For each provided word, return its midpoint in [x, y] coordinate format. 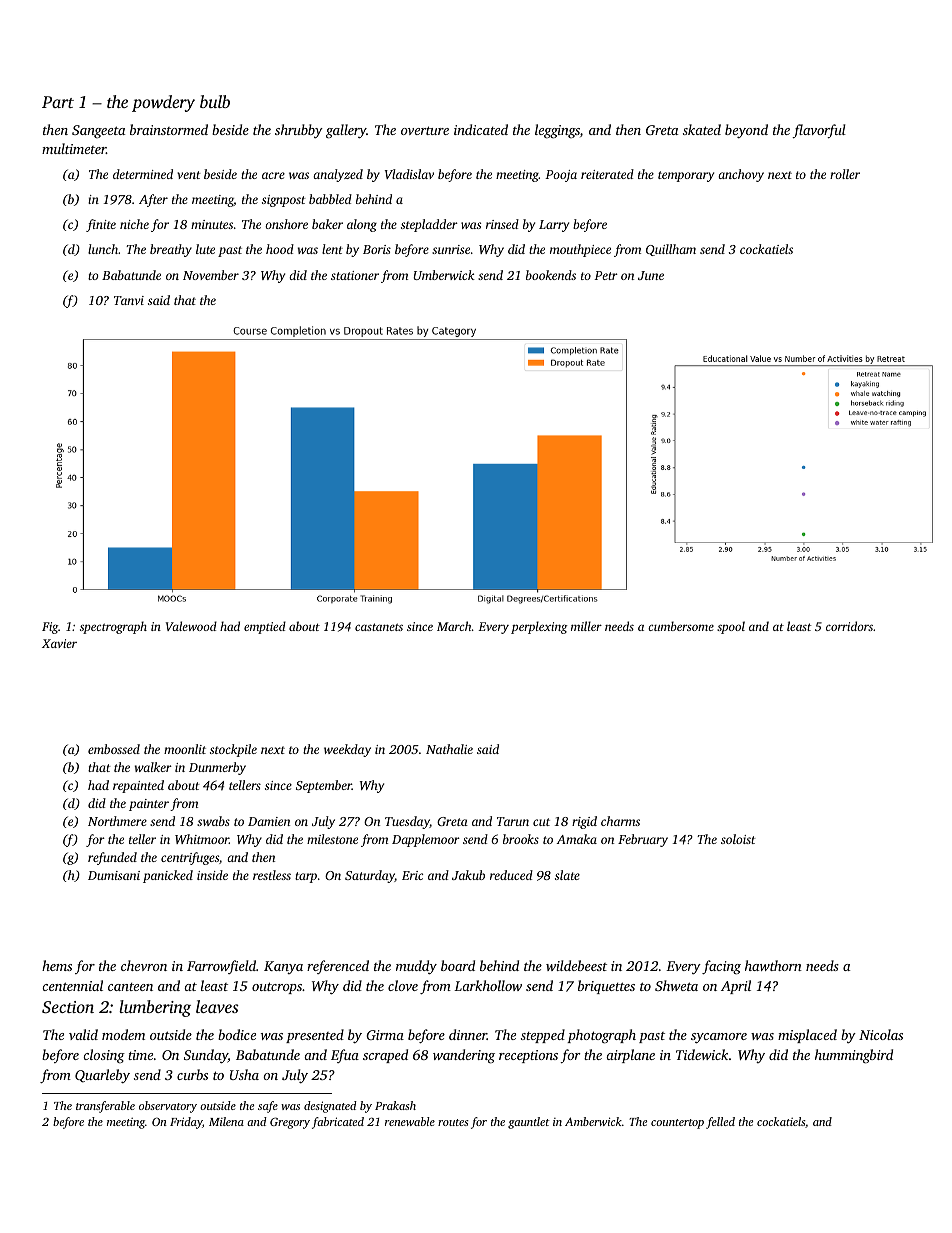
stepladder [429, 225]
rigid [584, 822]
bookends [551, 275]
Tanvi [129, 300]
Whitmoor [202, 839]
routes [453, 1122]
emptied [265, 627]
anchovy [741, 175]
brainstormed [169, 129]
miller [586, 626]
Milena [226, 1121]
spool [731, 627]
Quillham [671, 250]
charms [620, 821]
